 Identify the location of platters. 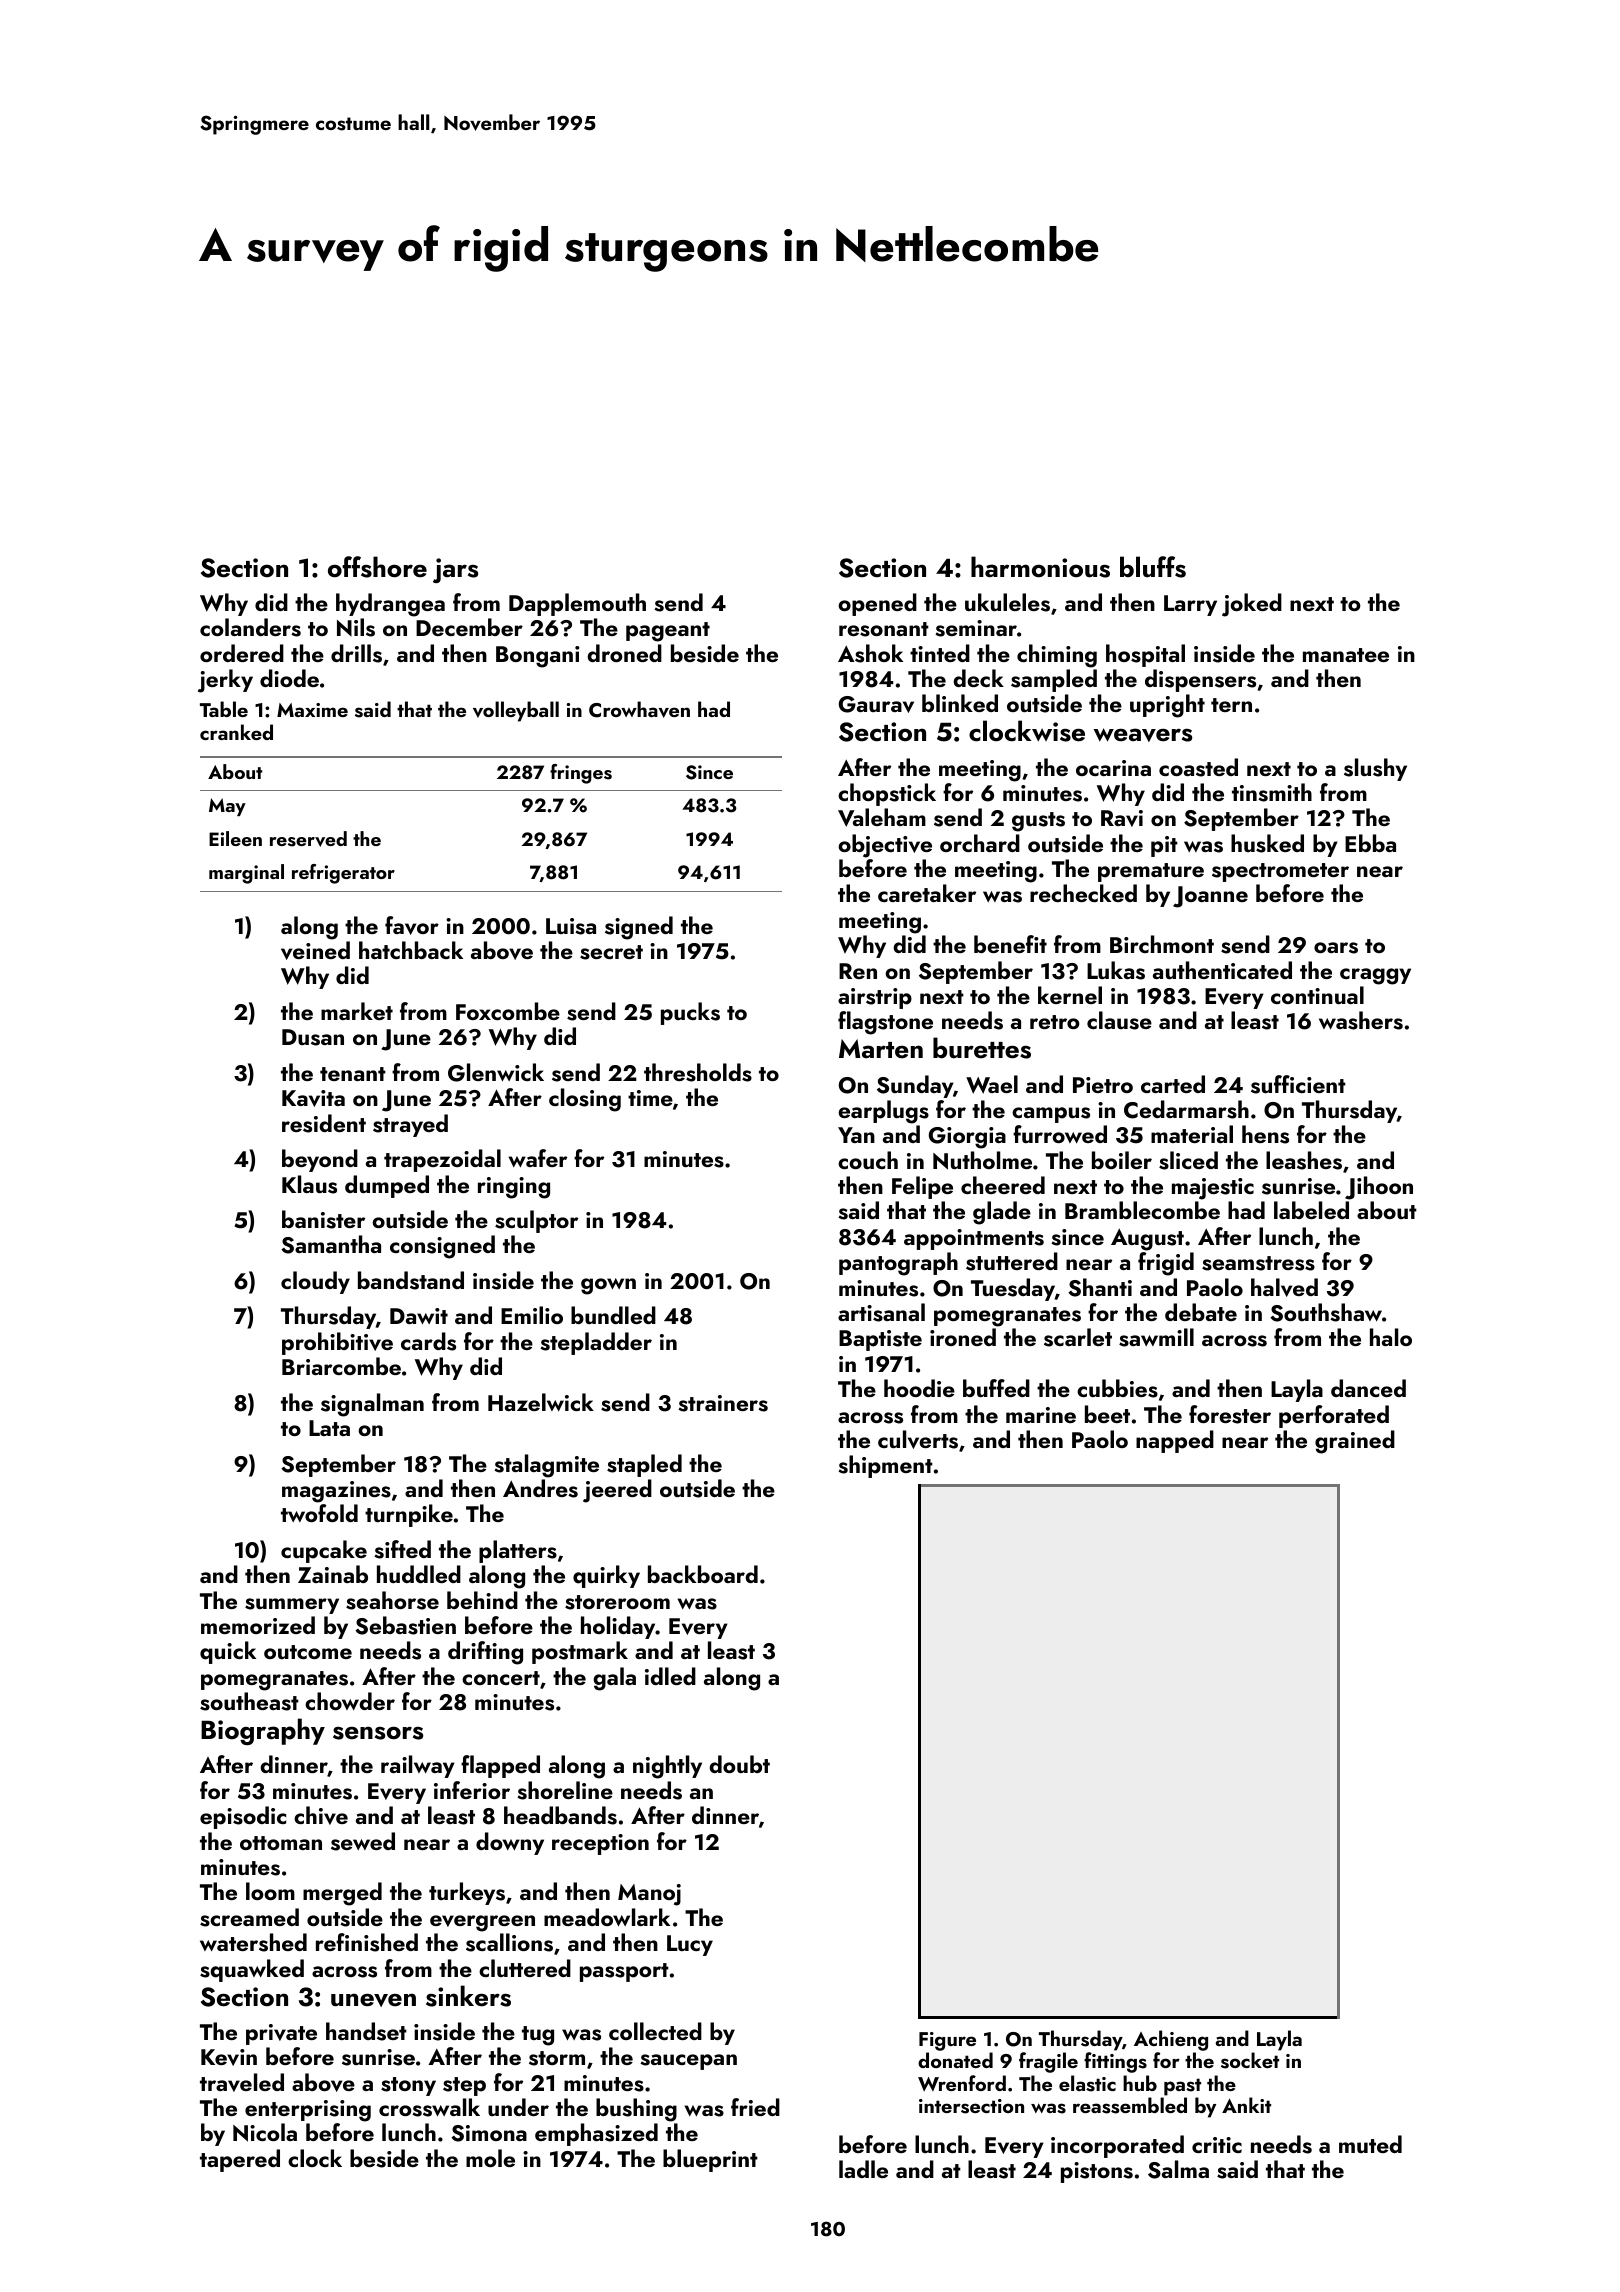
(518, 1551).
